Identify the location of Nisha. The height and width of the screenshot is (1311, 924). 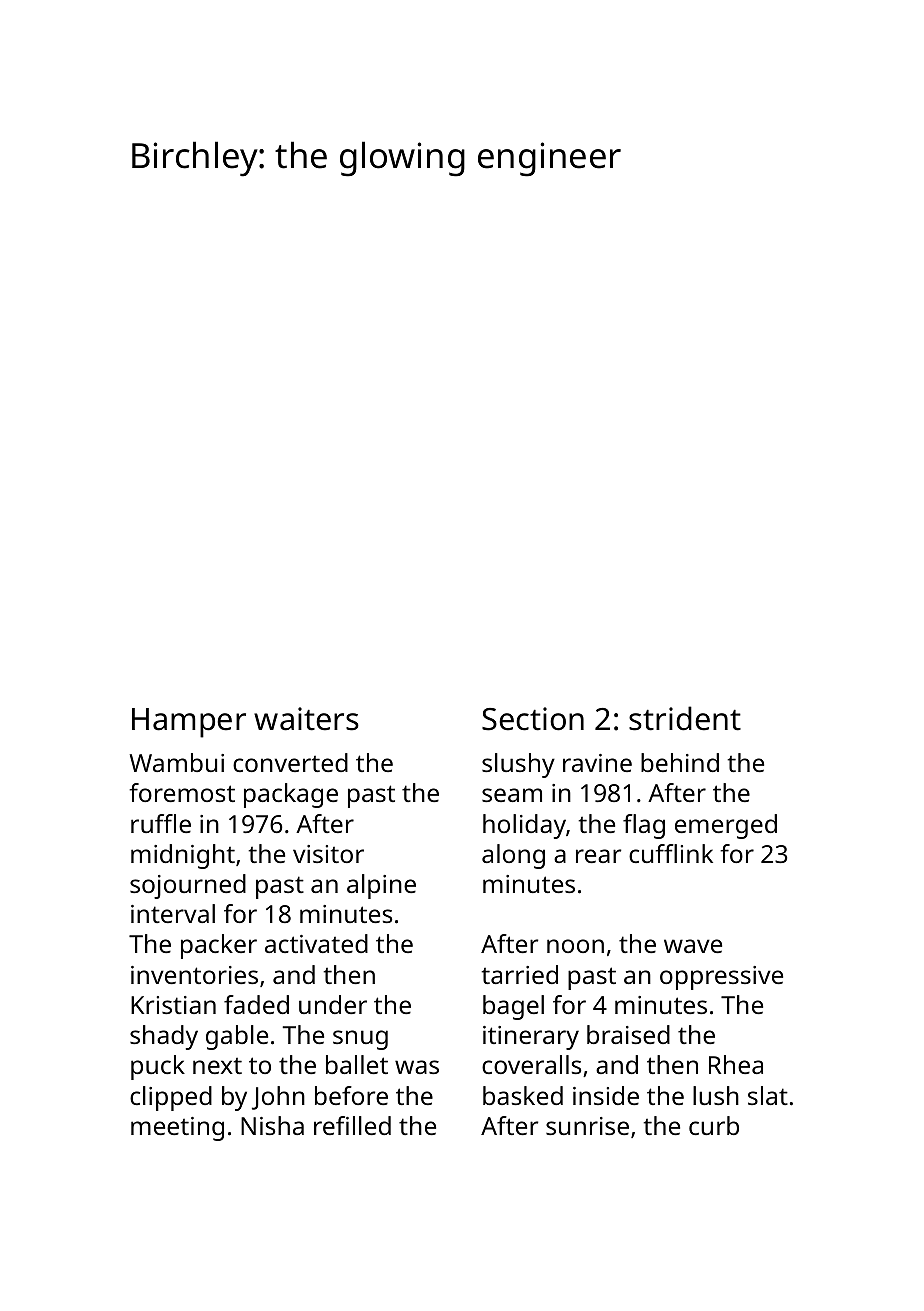
(272, 1125).
